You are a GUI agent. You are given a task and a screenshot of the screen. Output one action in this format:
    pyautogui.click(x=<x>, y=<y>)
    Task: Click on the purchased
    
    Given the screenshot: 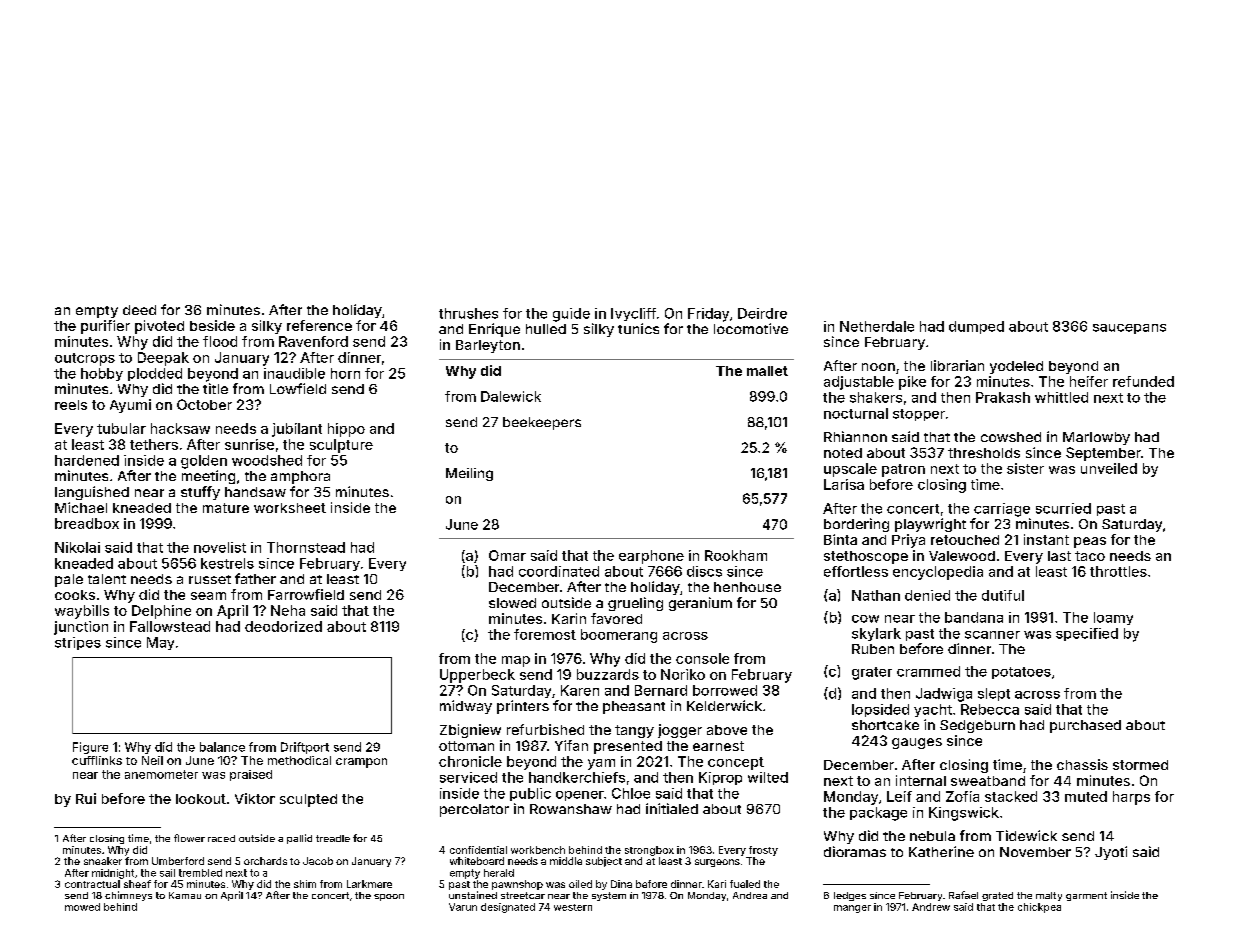 What is the action you would take?
    pyautogui.click(x=1085, y=726)
